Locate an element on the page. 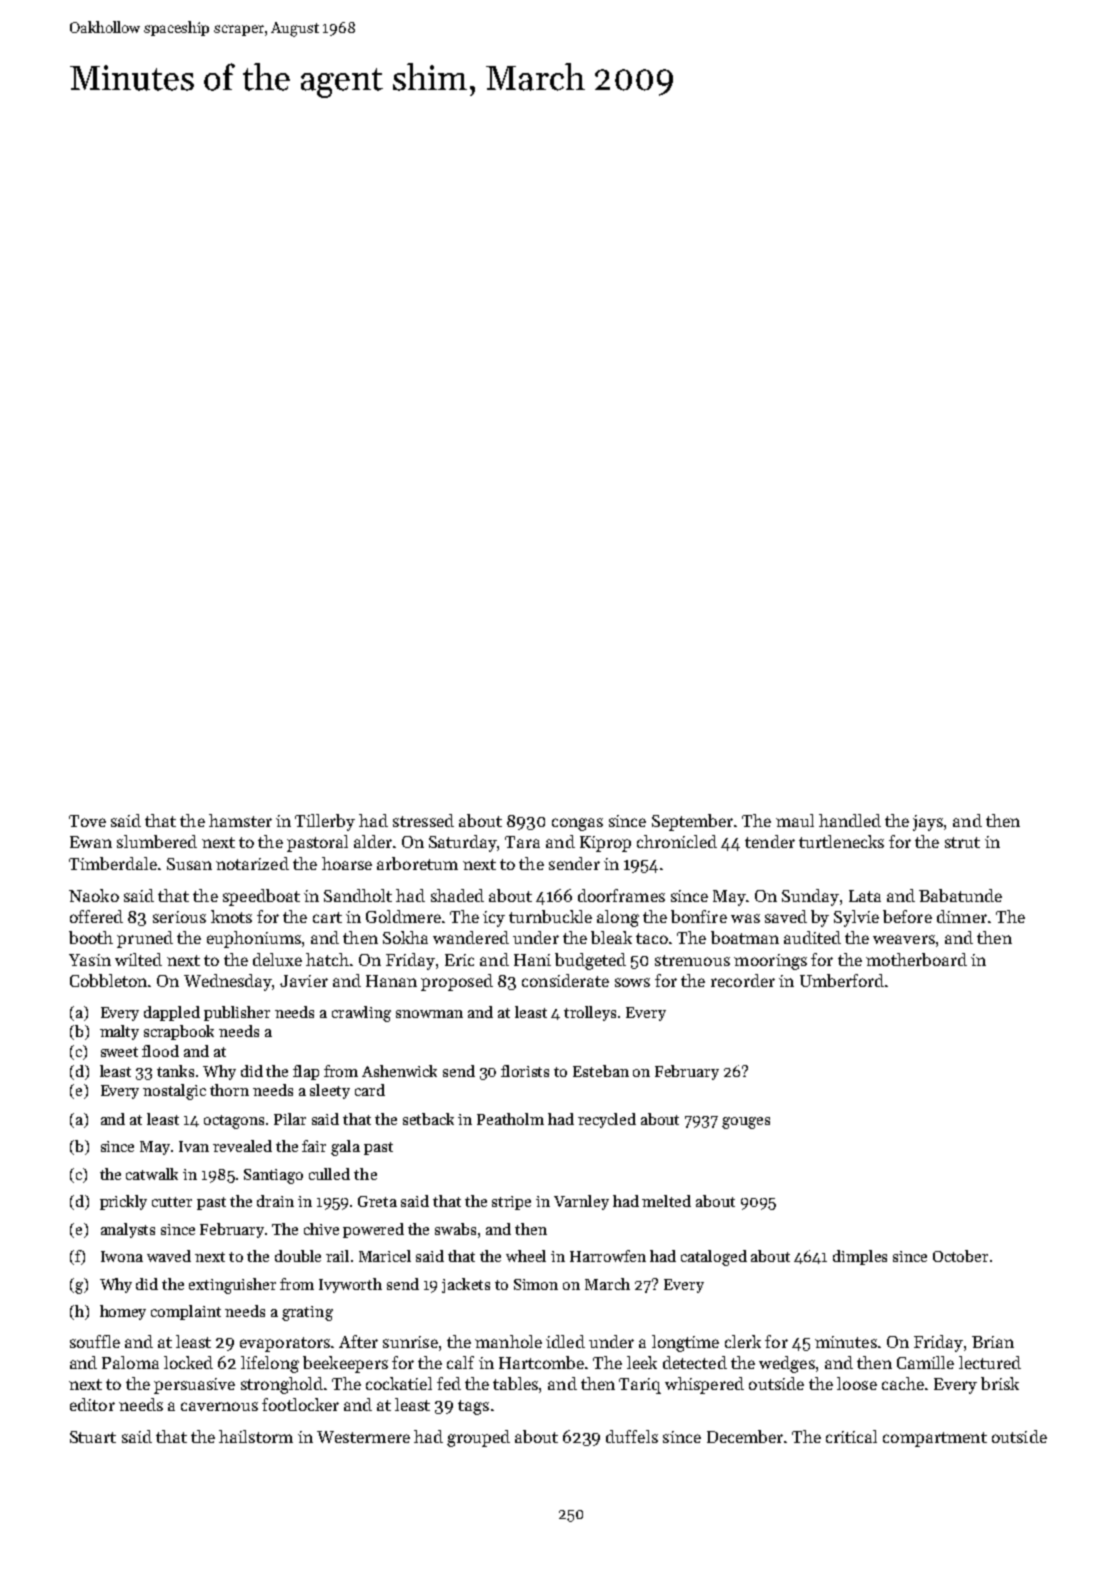  dimples is located at coordinates (860, 1257).
